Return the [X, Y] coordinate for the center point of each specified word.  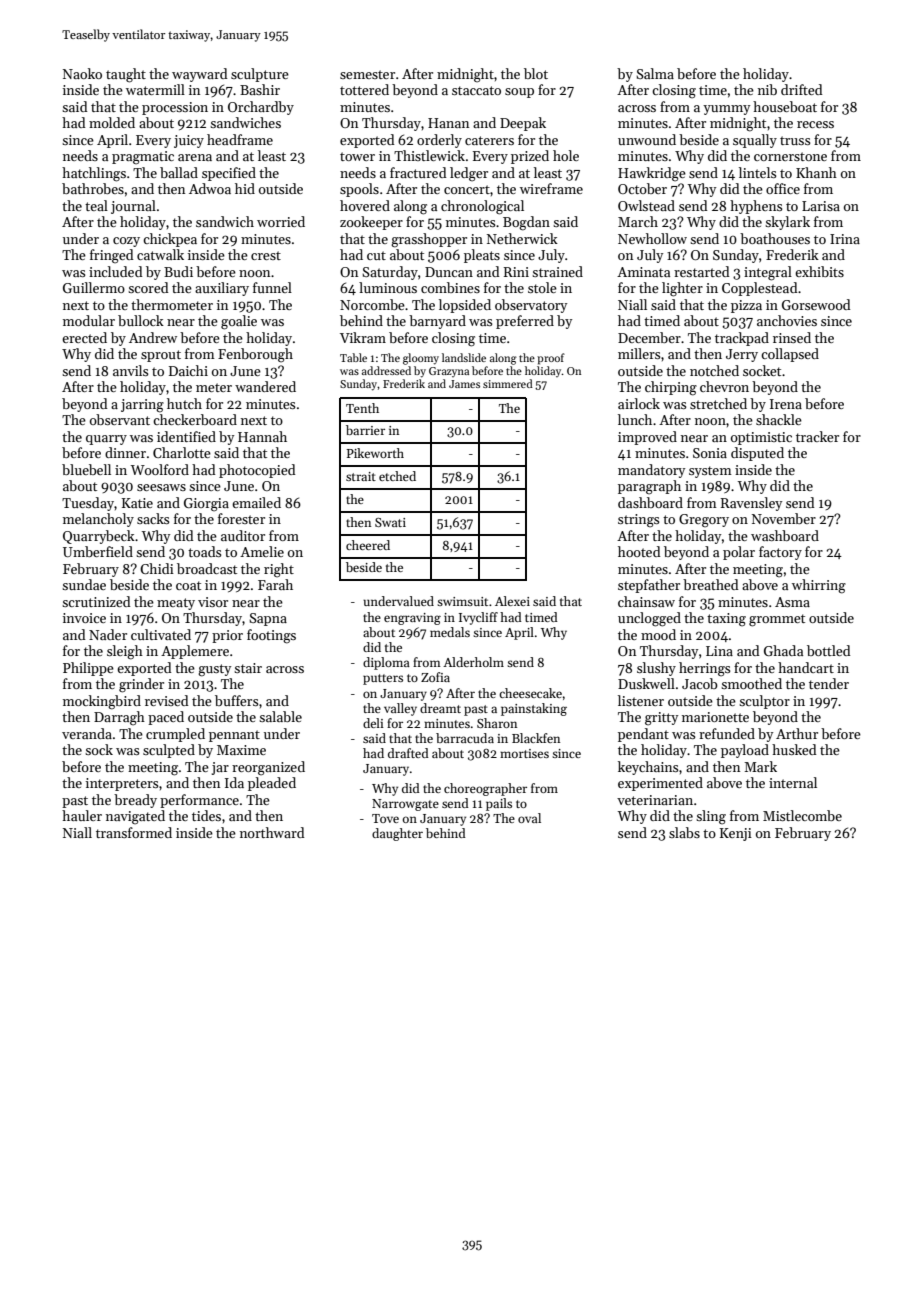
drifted [802, 89]
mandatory [651, 471]
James [464, 384]
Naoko [82, 73]
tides [206, 815]
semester [367, 74]
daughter [397, 834]
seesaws [161, 487]
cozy [126, 242]
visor [213, 602]
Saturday [390, 273]
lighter [682, 289]
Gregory [704, 521]
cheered [368, 545]
